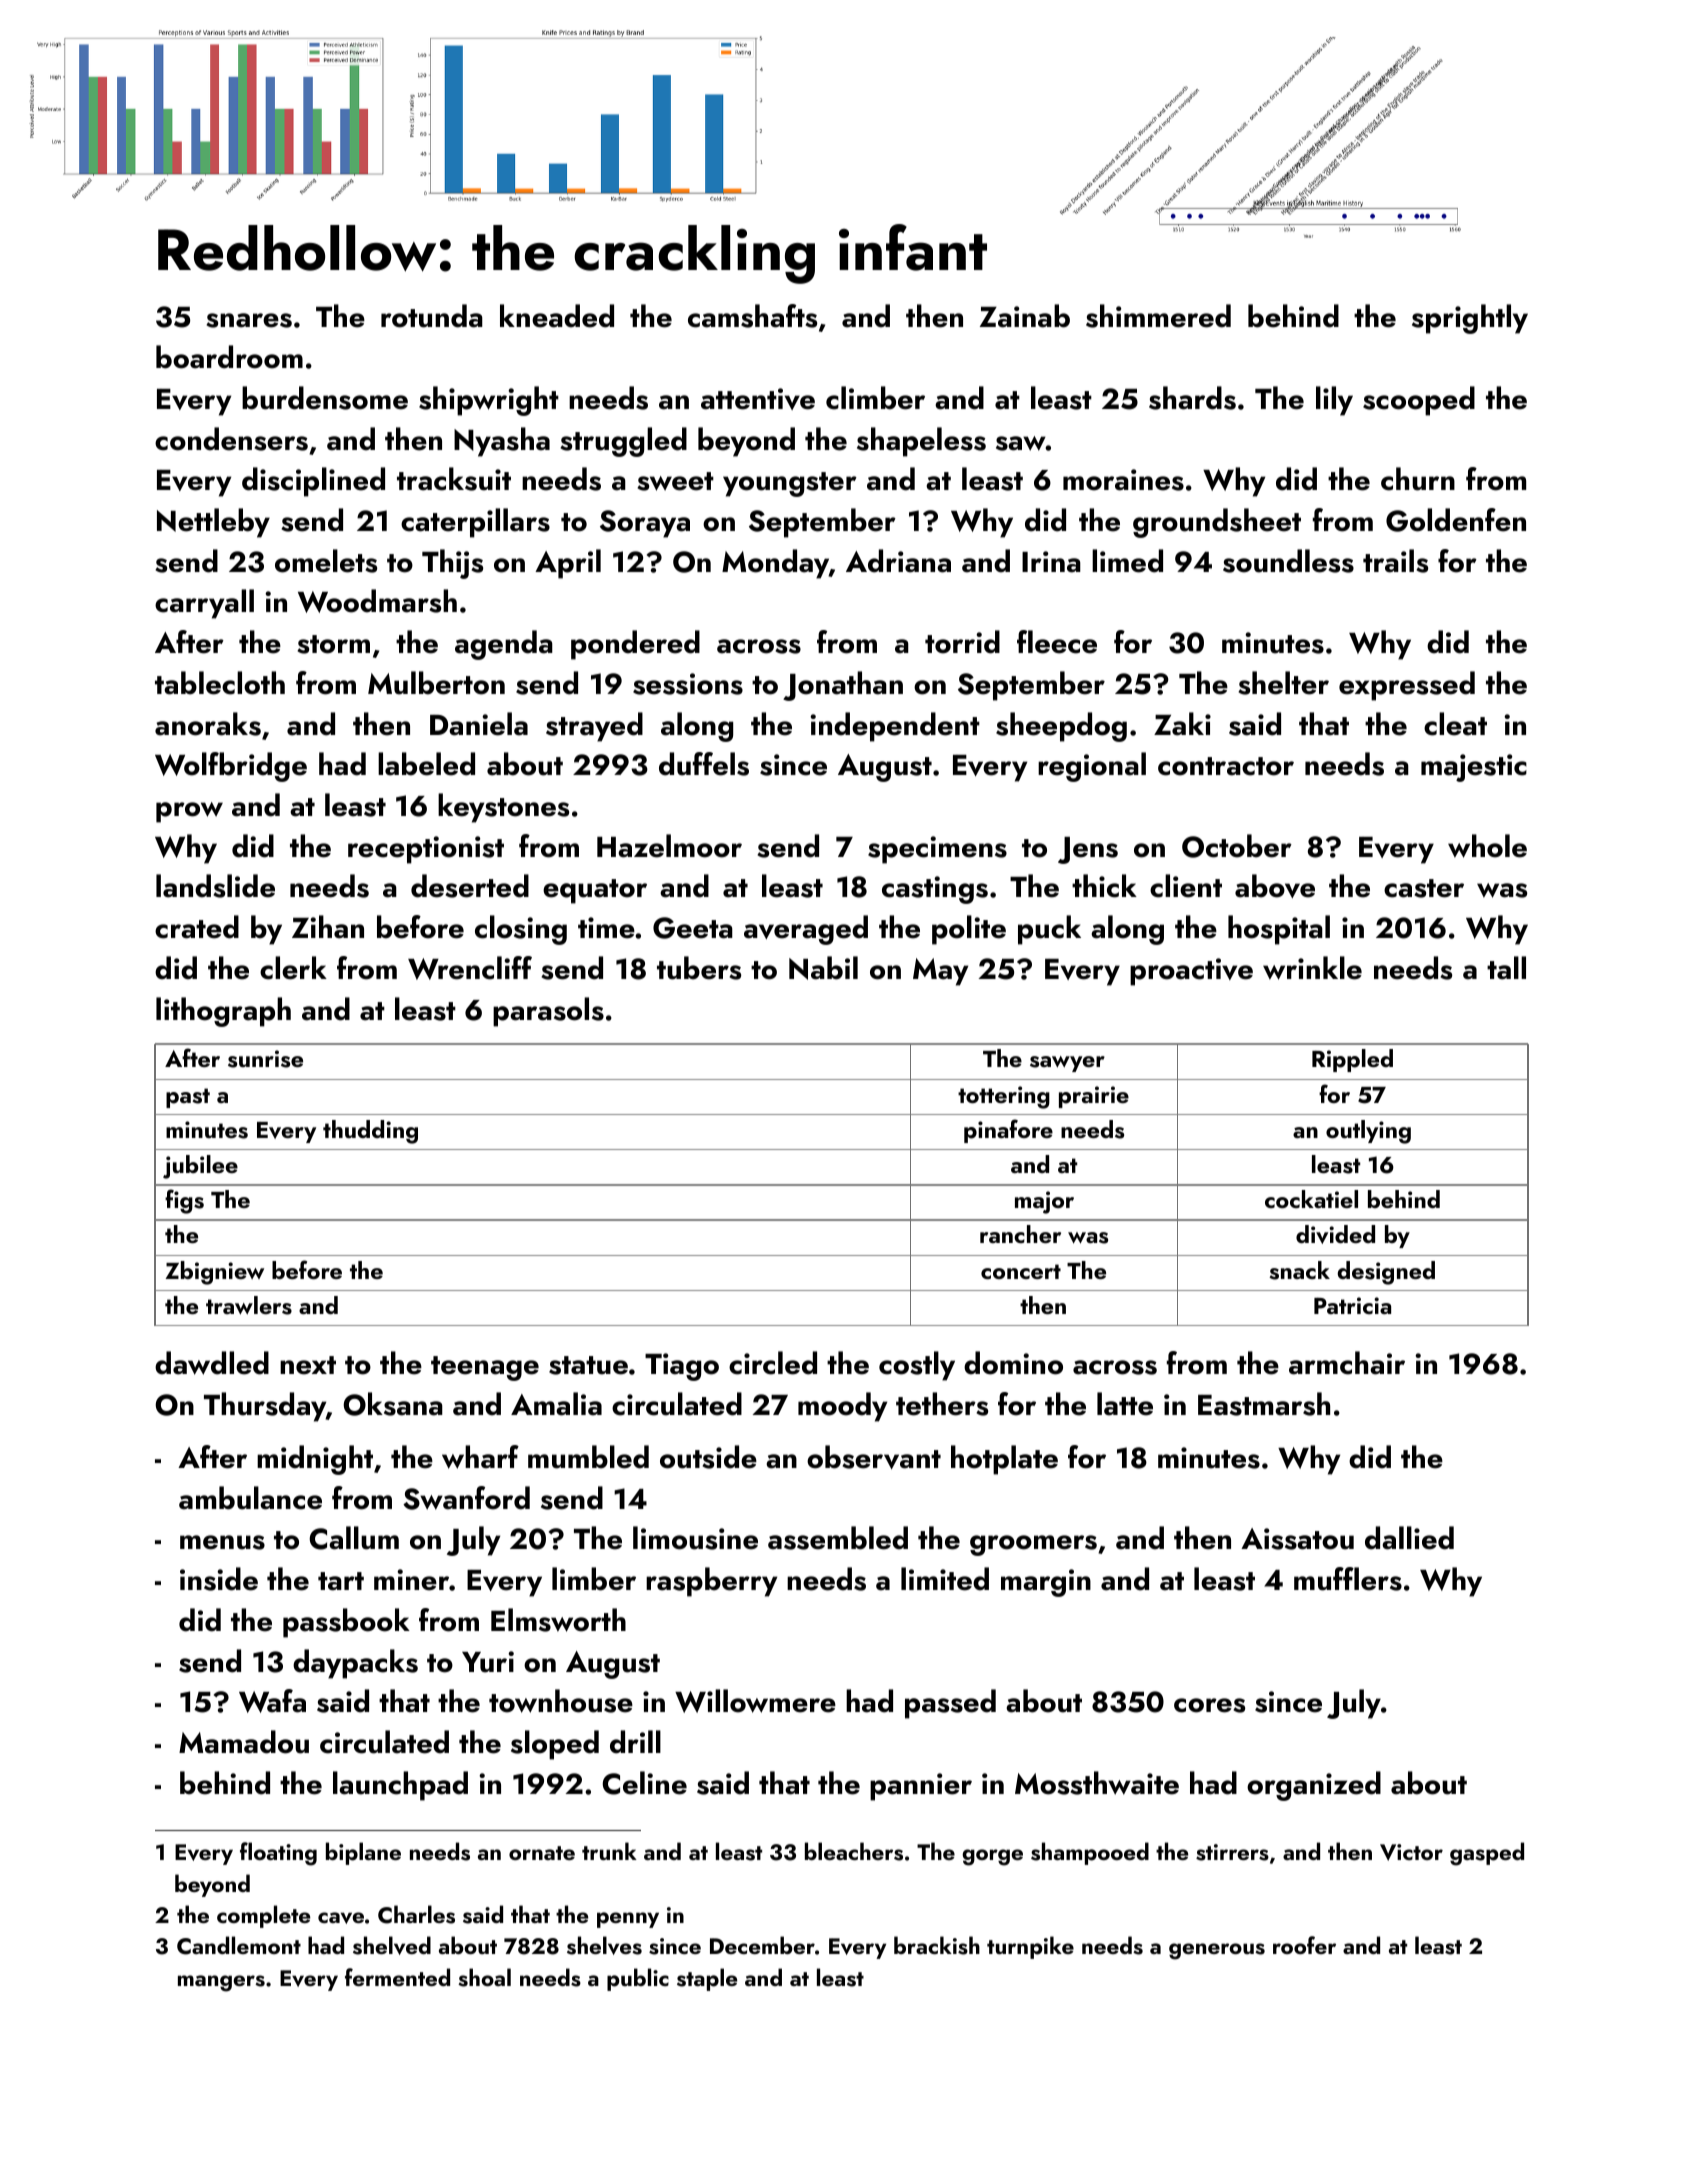 The height and width of the screenshot is (2178, 1683). I want to click on groundsheet, so click(1217, 523).
